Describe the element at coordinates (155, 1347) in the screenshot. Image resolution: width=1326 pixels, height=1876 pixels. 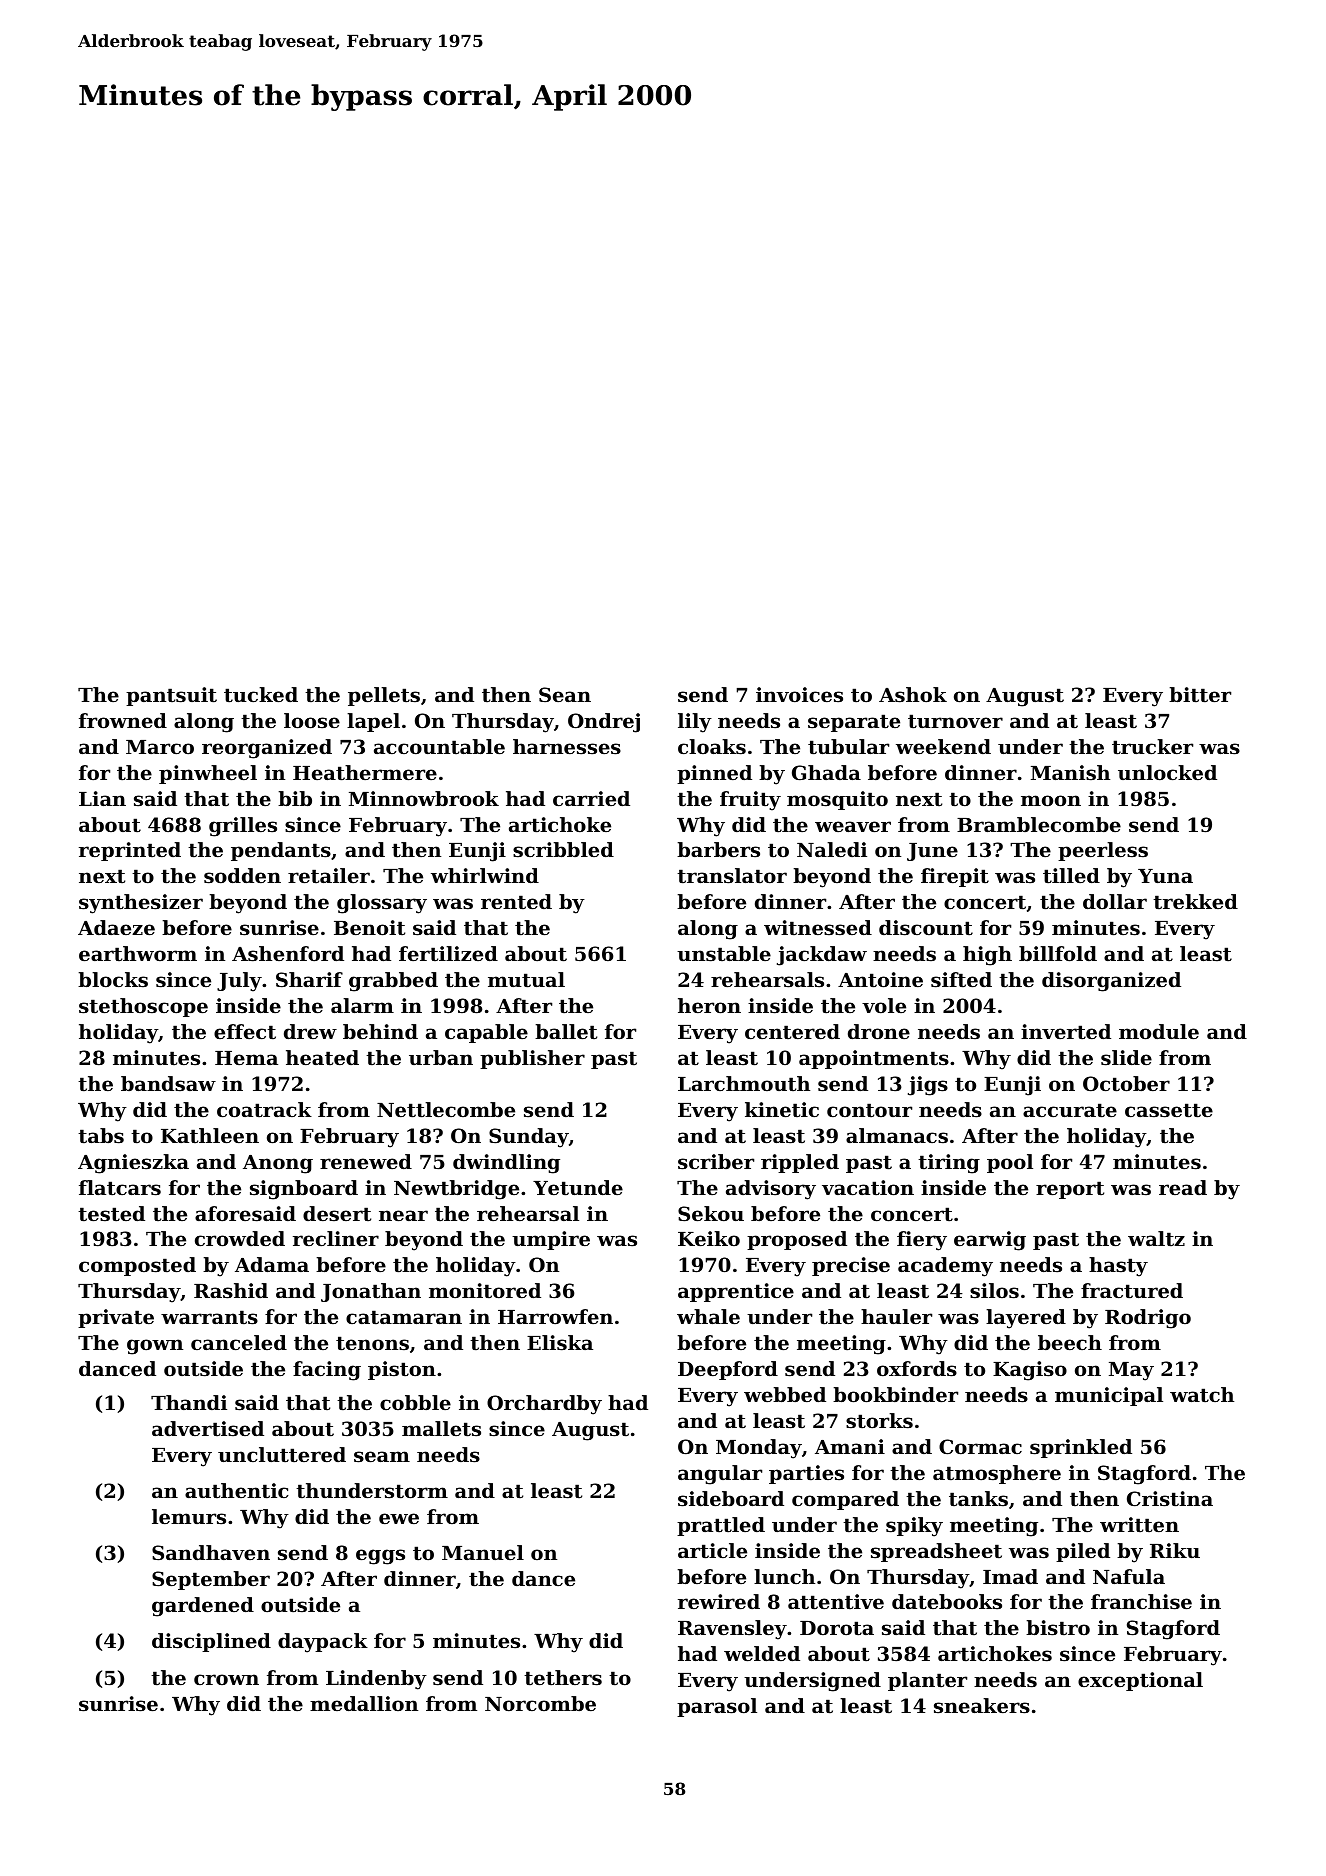
I see `gown` at that location.
